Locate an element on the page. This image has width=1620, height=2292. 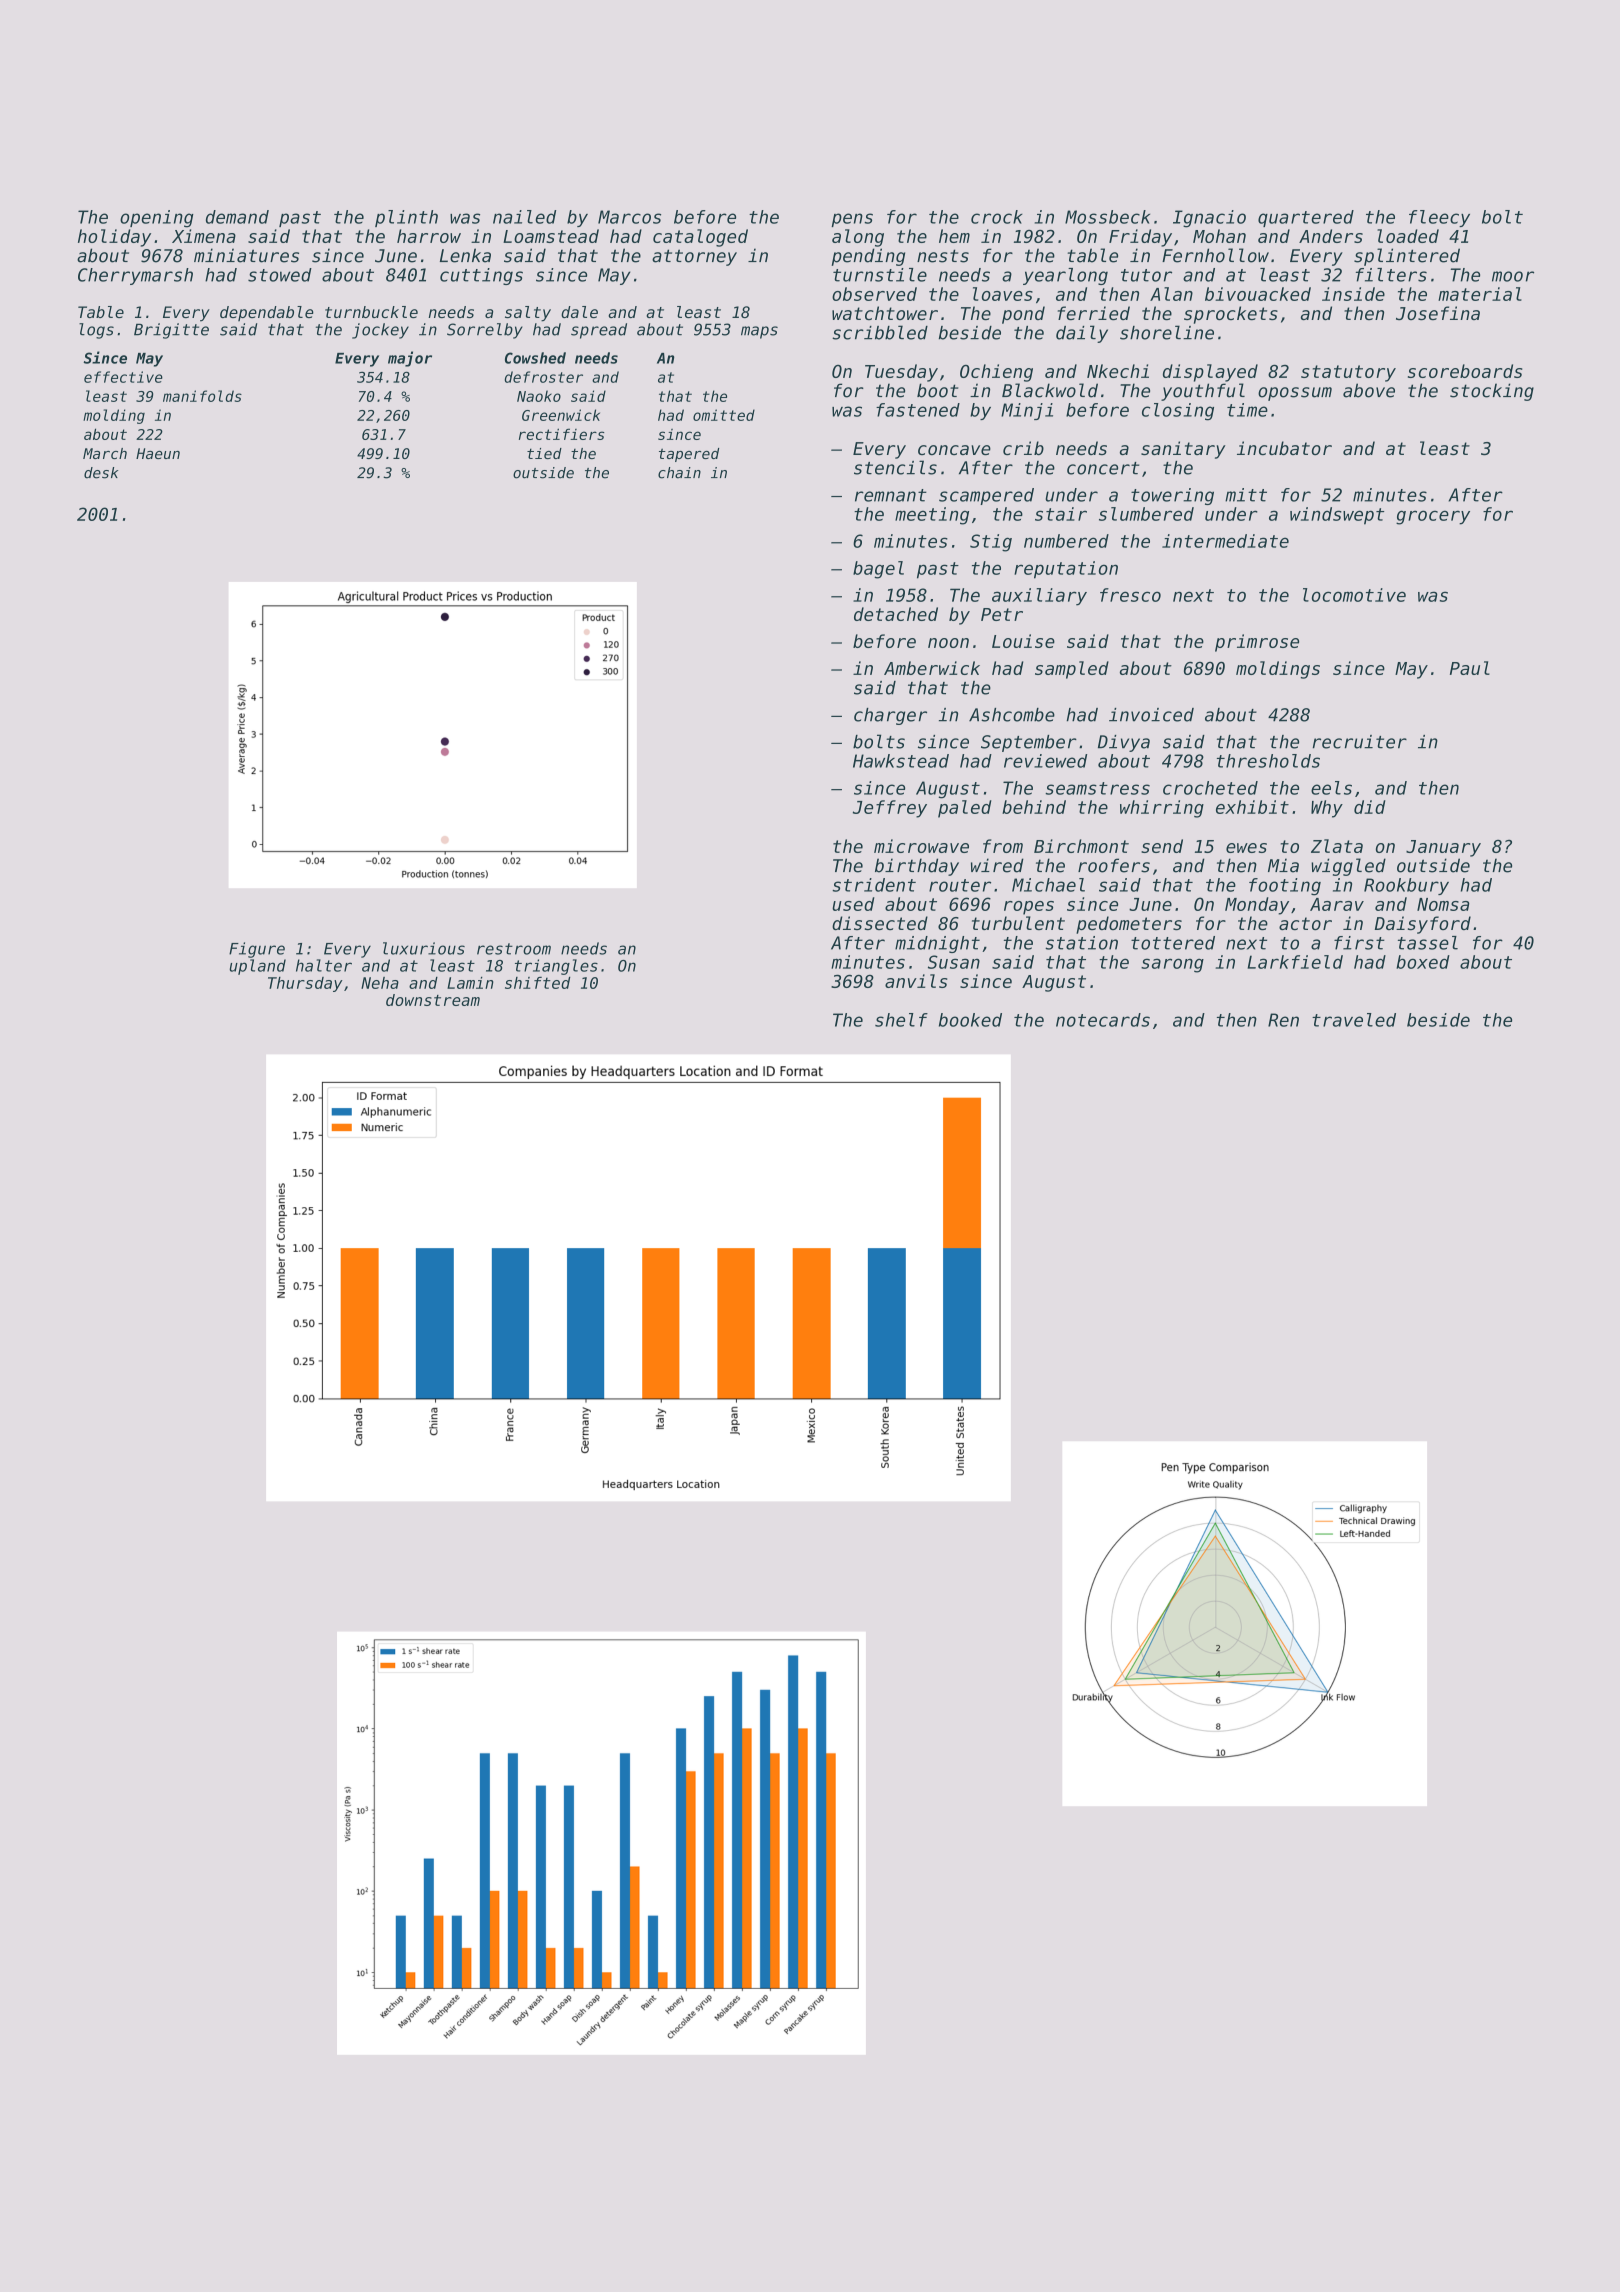
tapered is located at coordinates (689, 455).
